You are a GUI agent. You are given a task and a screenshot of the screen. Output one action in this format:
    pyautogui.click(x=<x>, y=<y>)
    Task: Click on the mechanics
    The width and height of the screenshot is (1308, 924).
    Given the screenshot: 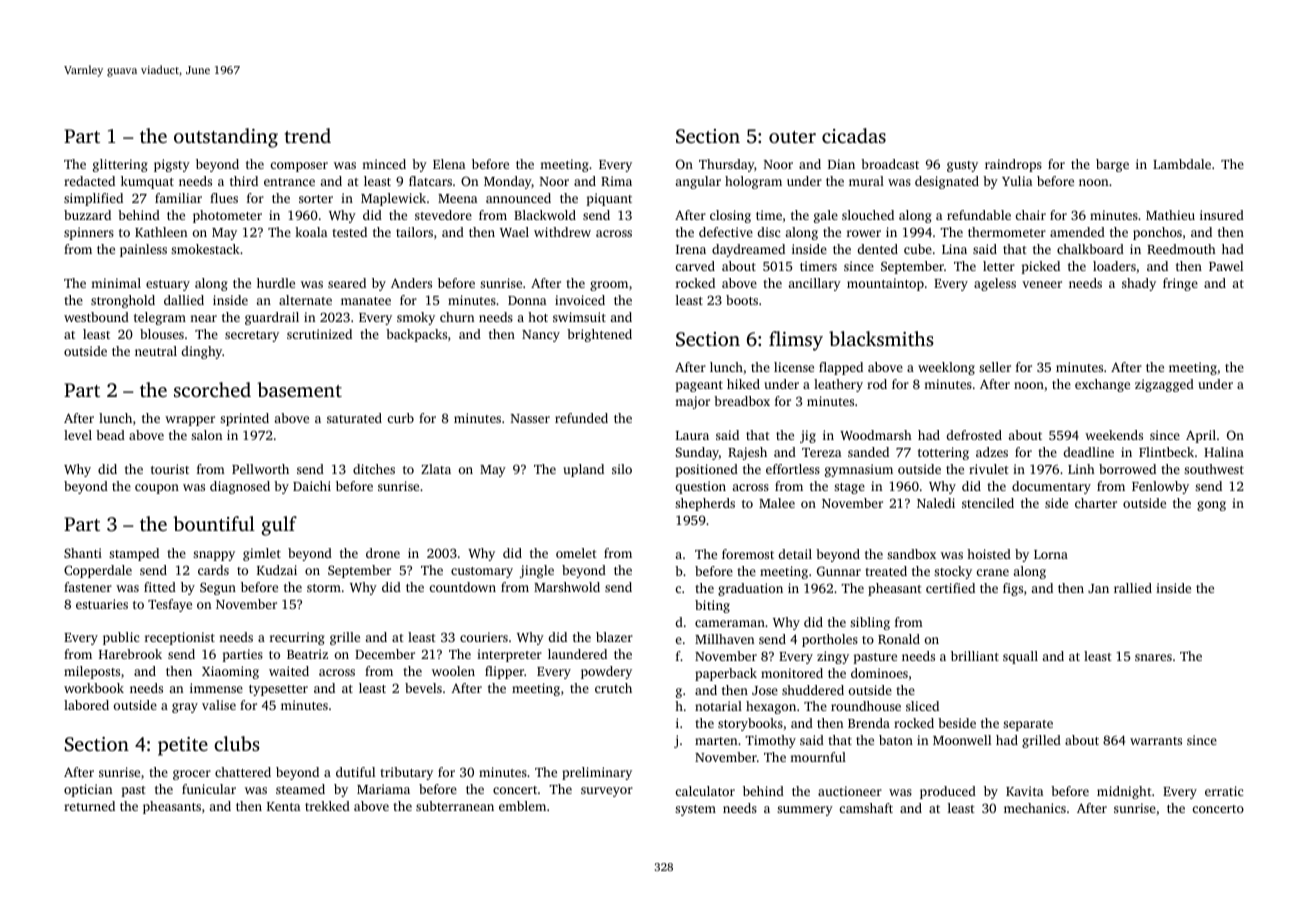 What is the action you would take?
    pyautogui.click(x=1035, y=808)
